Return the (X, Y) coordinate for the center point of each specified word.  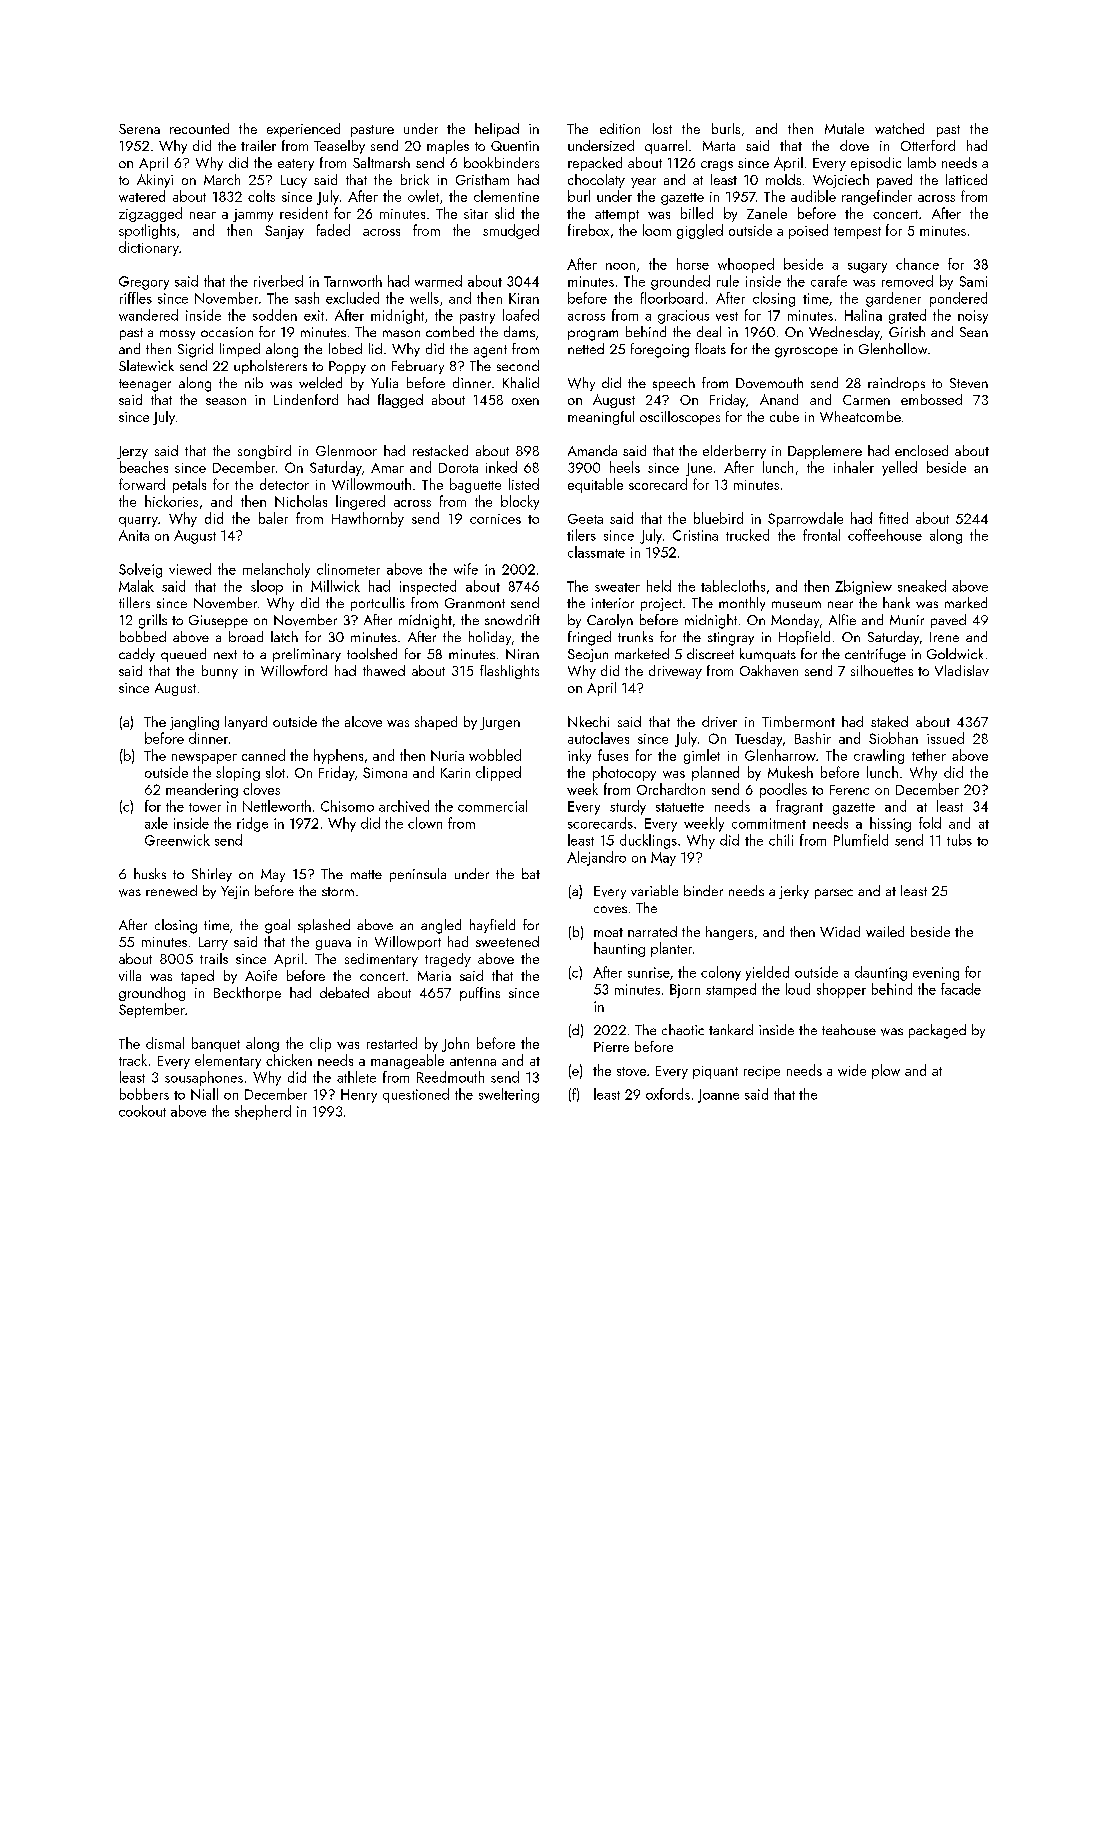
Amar (387, 468)
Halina (863, 315)
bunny (220, 672)
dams (519, 331)
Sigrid (195, 350)
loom (657, 230)
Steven (969, 383)
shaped (436, 723)
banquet (216, 1044)
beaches (144, 467)
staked (889, 721)
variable (654, 890)
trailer (258, 145)
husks (150, 873)
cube (784, 416)
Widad (840, 931)
